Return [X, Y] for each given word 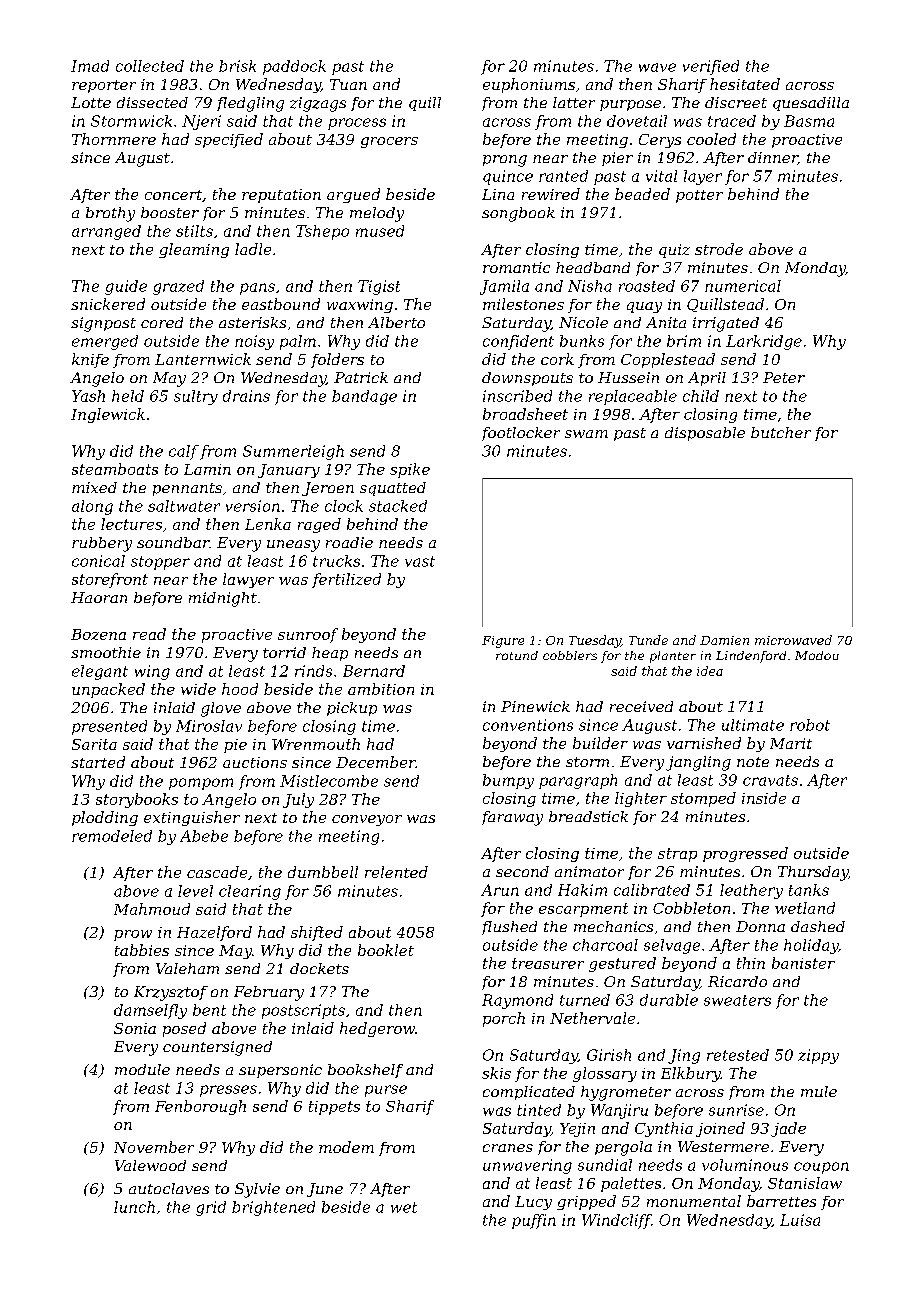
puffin [534, 1221]
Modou [817, 655]
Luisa [800, 1220]
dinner [773, 158]
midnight [223, 599]
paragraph [578, 781]
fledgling [250, 104]
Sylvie [257, 1190]
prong [505, 161]
